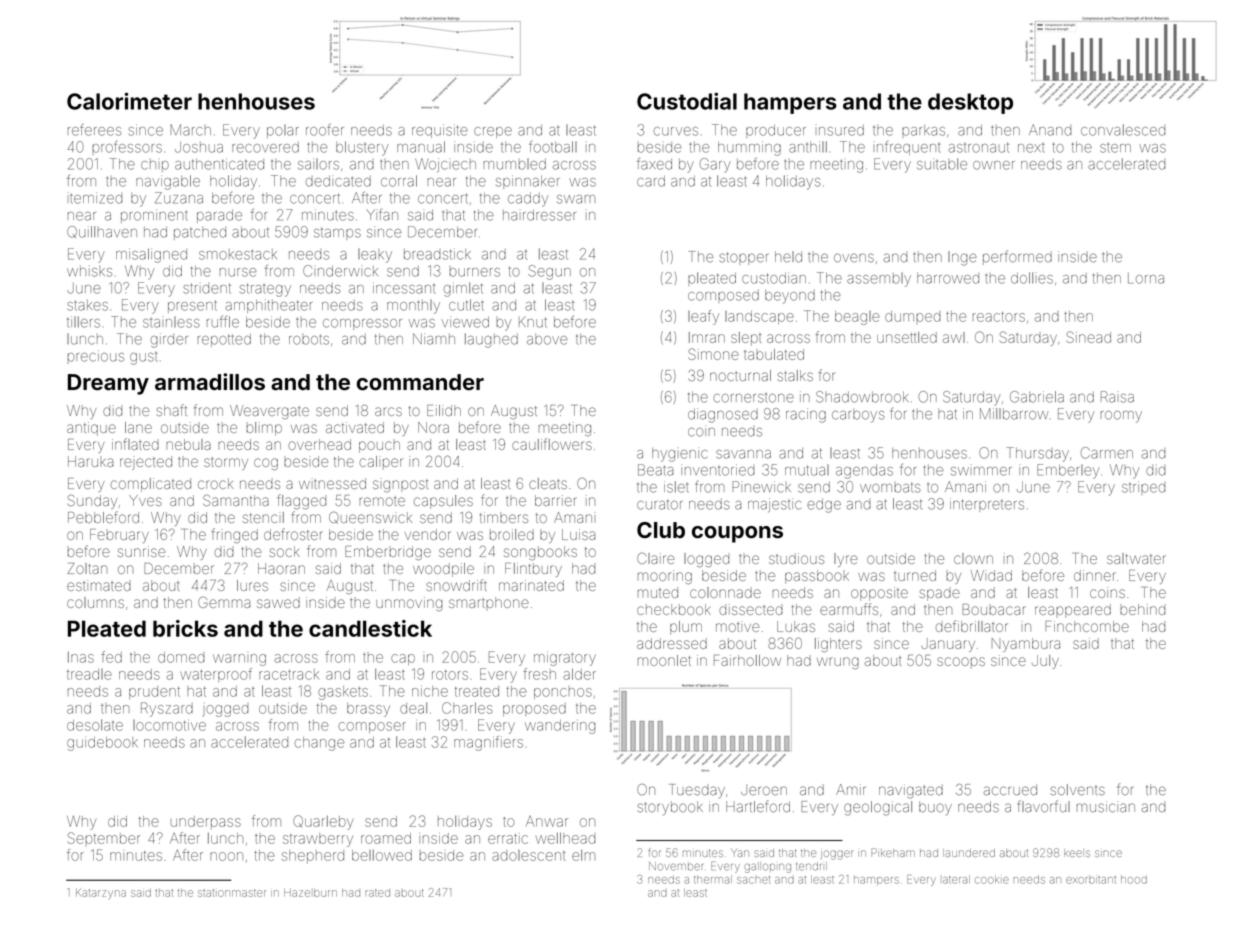  Describe the element at coordinates (854, 257) in the screenshot. I see `ovens` at that location.
